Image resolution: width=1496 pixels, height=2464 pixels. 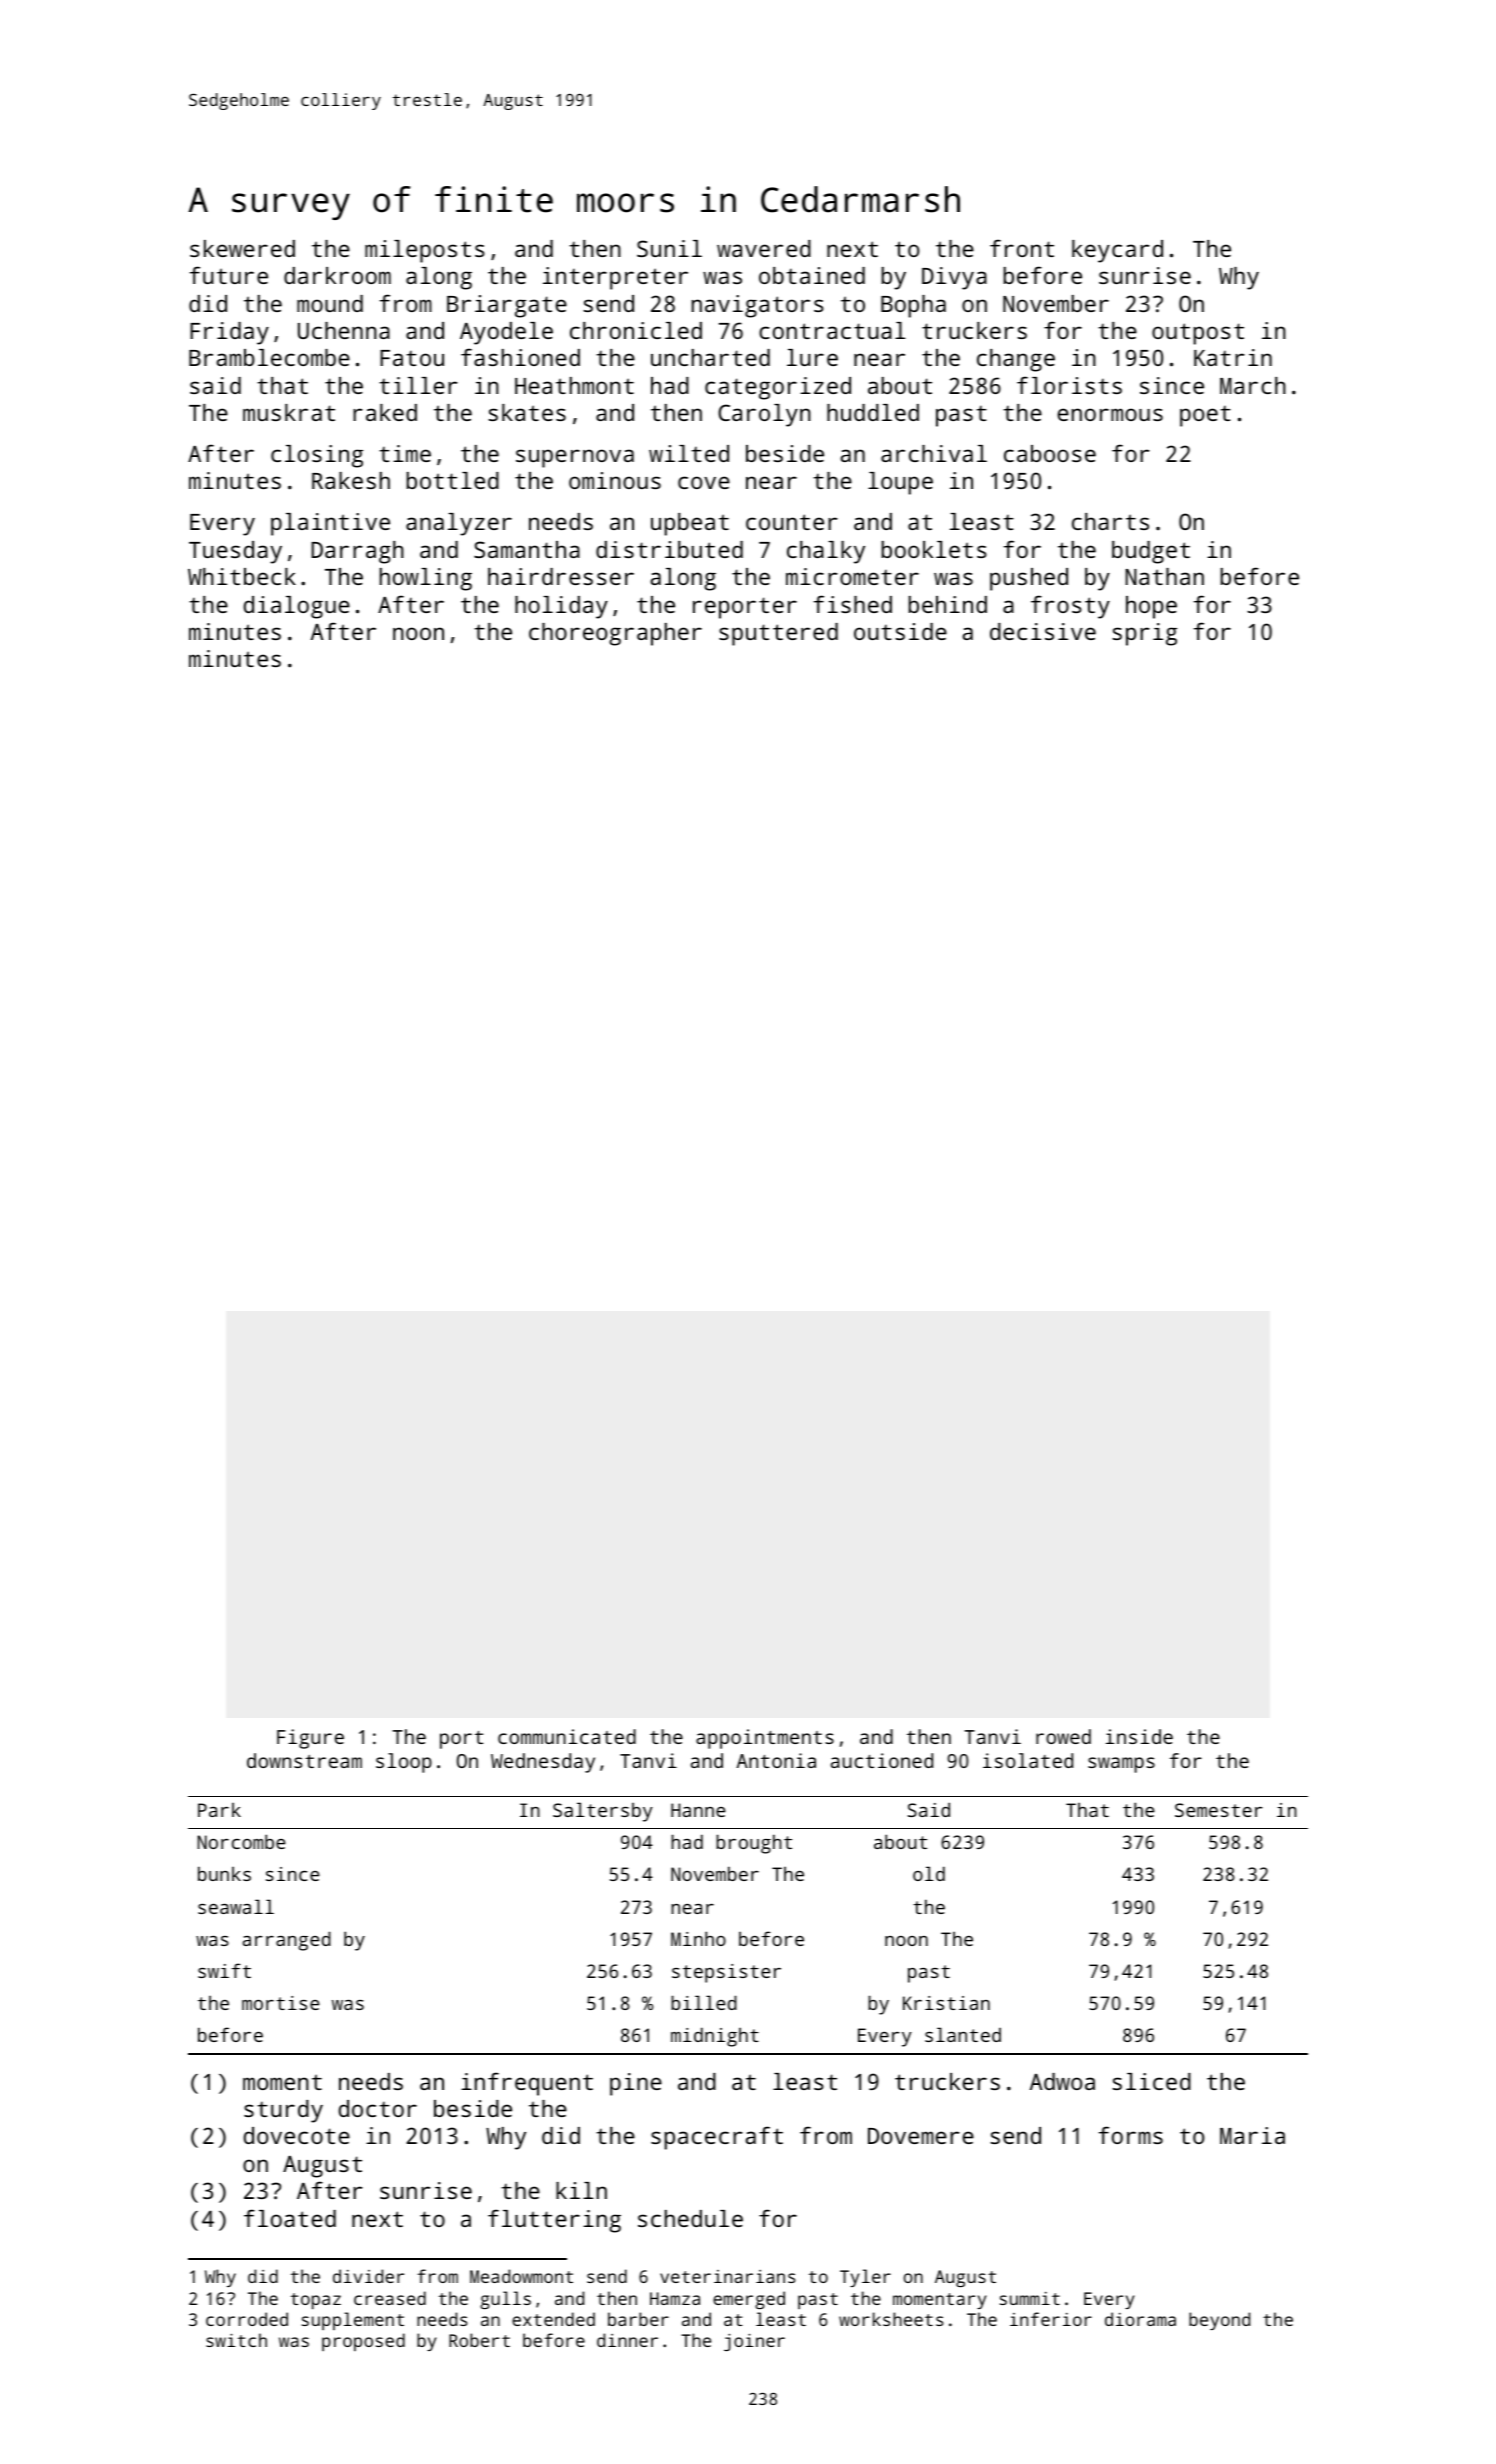 What do you see at coordinates (425, 251) in the screenshot?
I see `mileposts` at bounding box center [425, 251].
